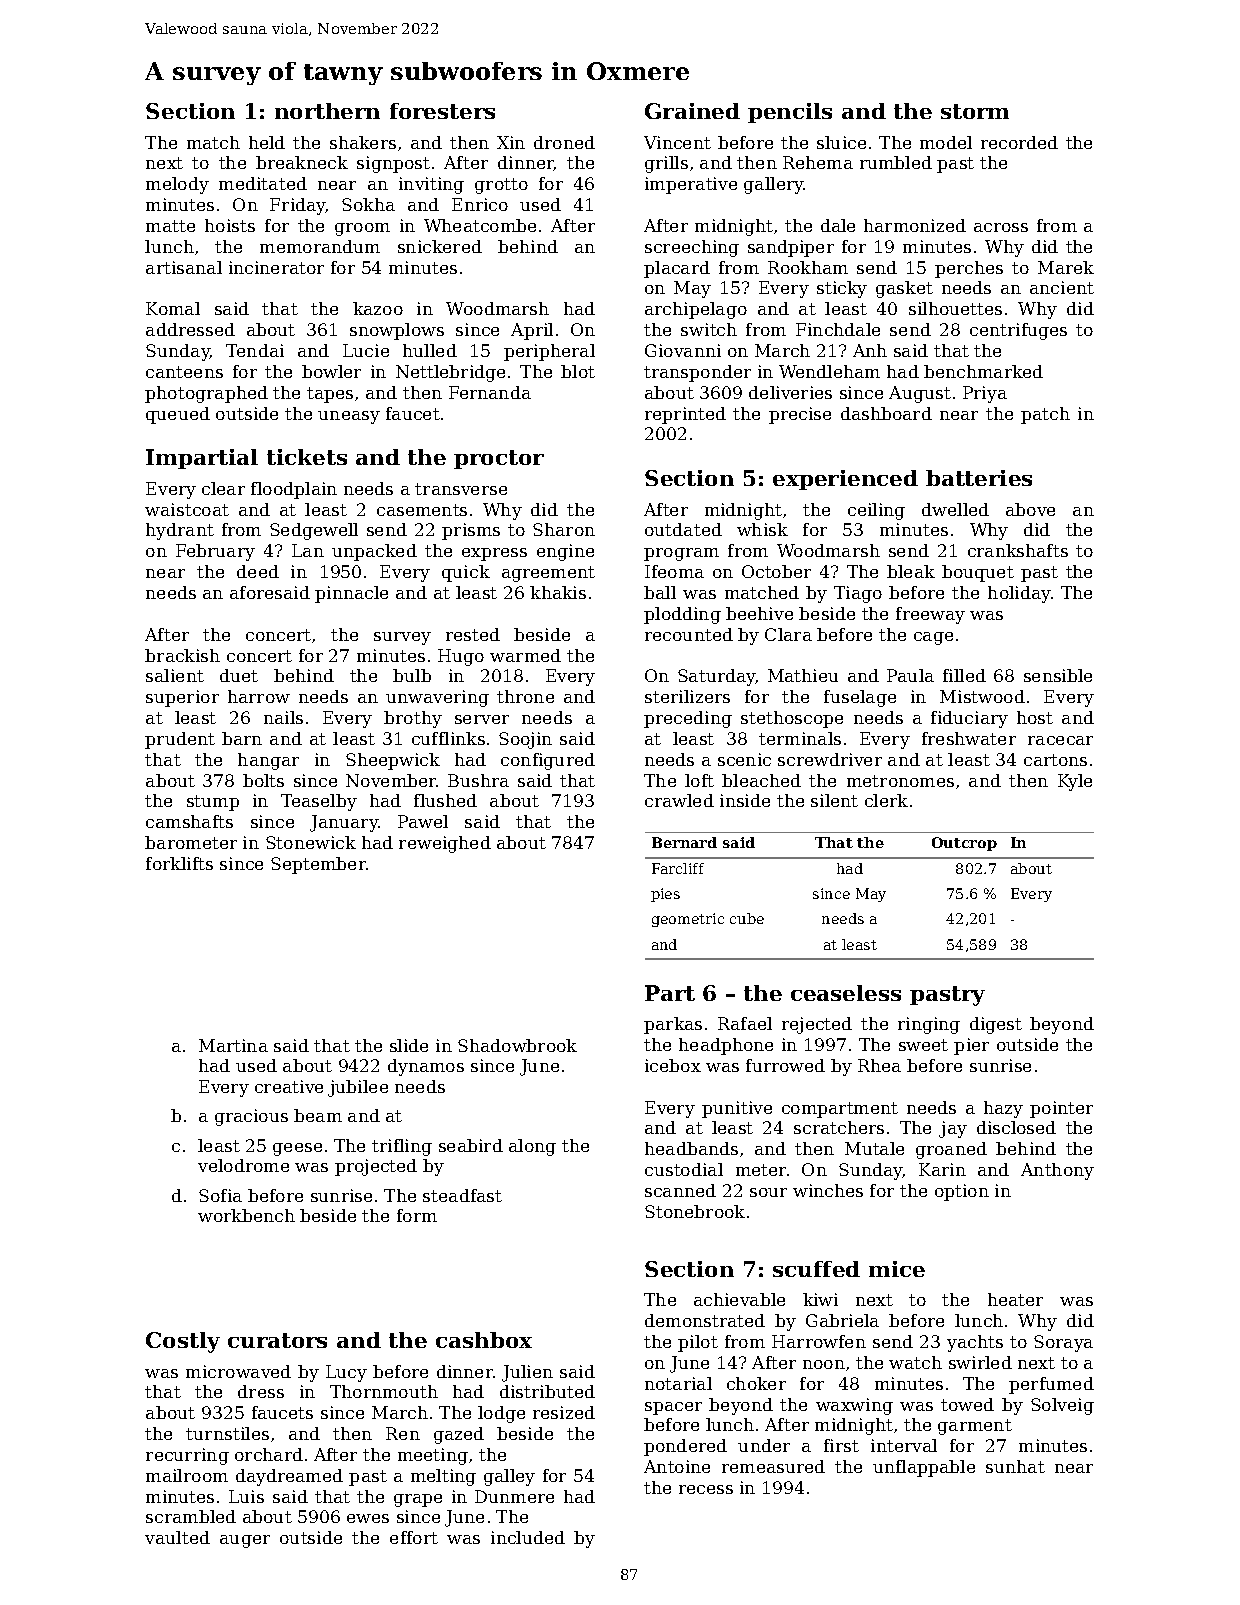 The width and height of the document is (1240, 1605). Describe the element at coordinates (514, 1496) in the document. I see `Dunmere` at that location.
